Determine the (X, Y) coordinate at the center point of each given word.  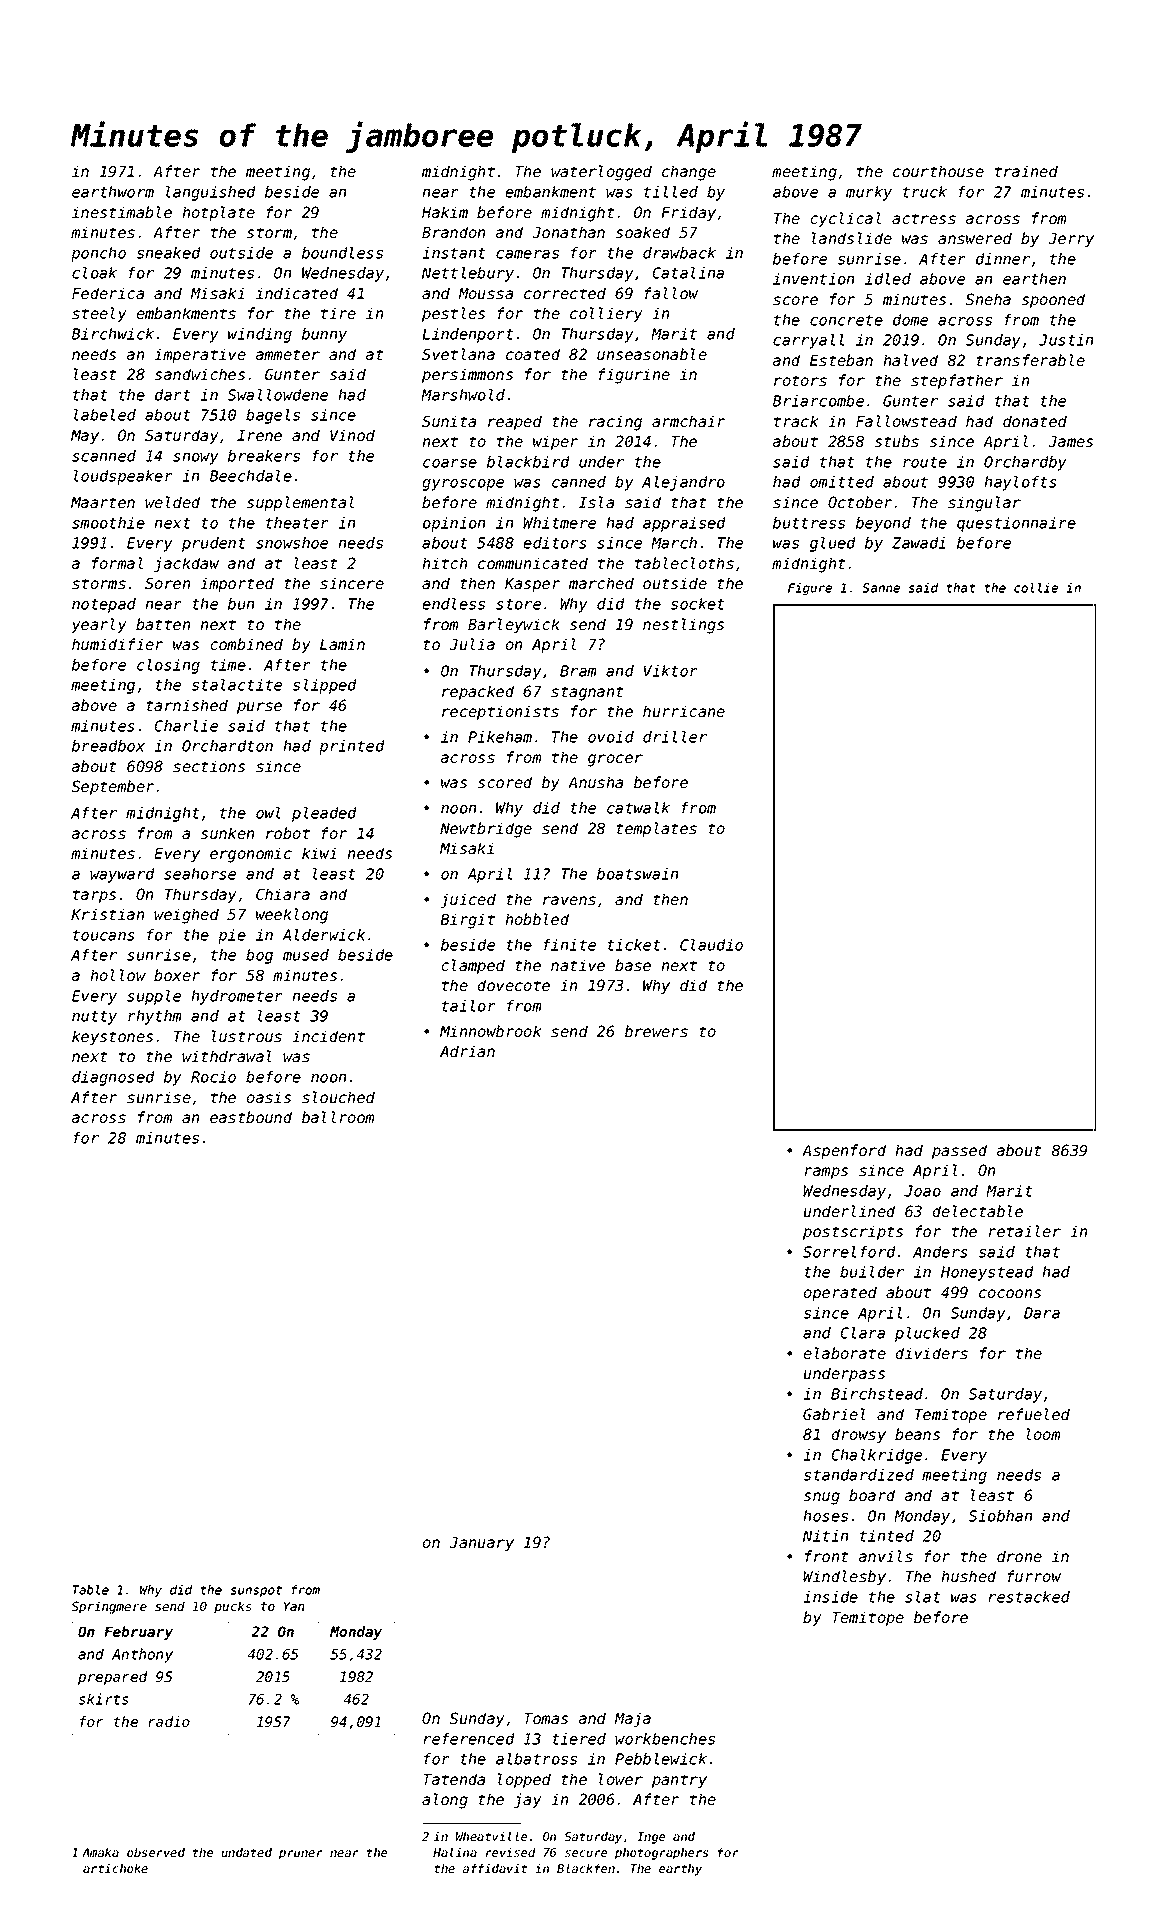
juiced (468, 900)
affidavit (495, 1868)
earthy (680, 1870)
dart (173, 395)
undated (246, 1852)
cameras (527, 254)
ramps (826, 1173)
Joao (922, 1191)
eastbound (251, 1117)
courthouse (938, 171)
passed (959, 1151)
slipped (325, 686)
